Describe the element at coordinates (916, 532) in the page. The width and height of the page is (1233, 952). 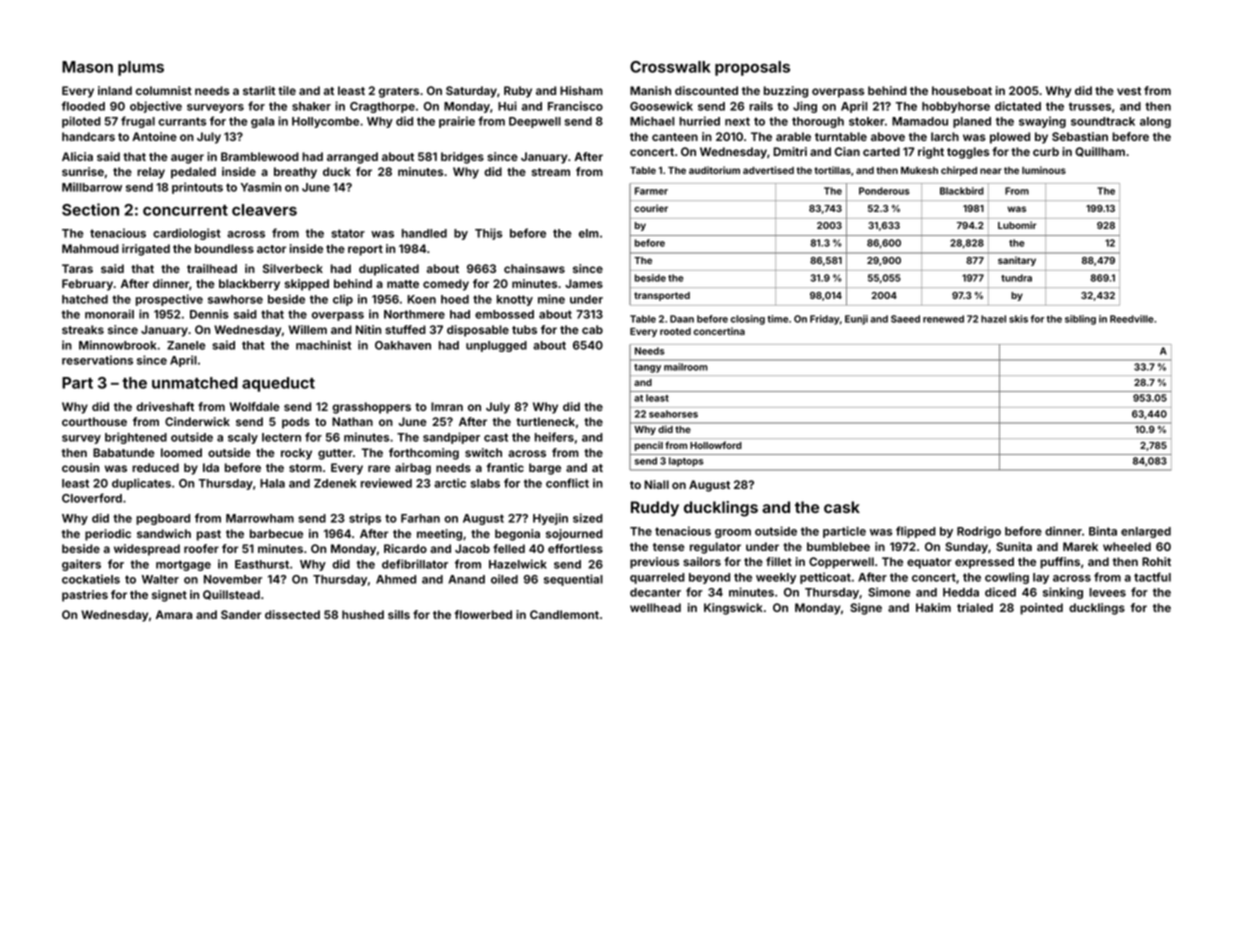
I see `flipped` at that location.
